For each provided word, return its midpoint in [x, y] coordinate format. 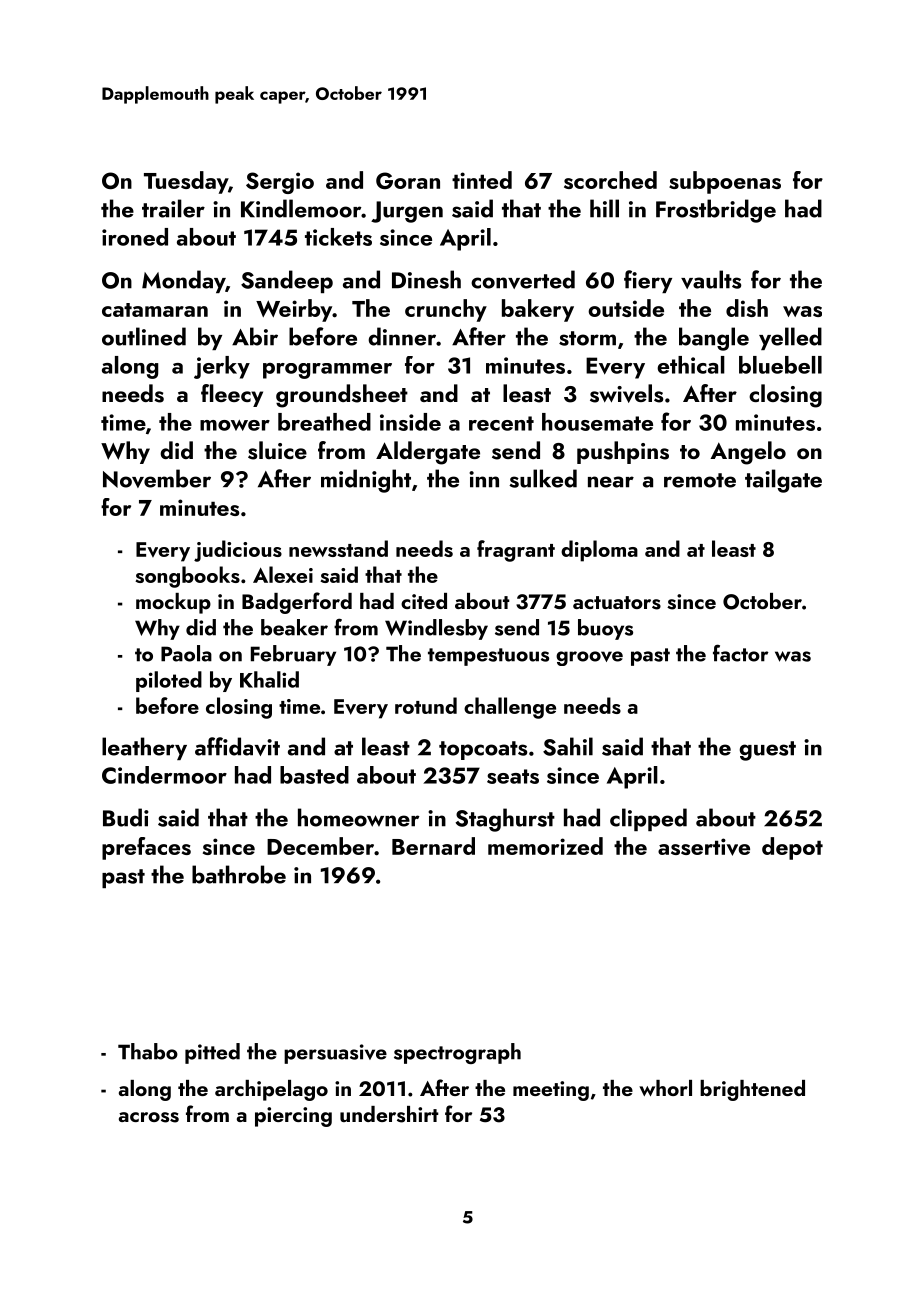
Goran [408, 180]
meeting [551, 1091]
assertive [704, 847]
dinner [402, 336]
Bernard [433, 846]
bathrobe [239, 874]
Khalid [269, 679]
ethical [691, 365]
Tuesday [186, 182]
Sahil [568, 746]
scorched [610, 180]
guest [767, 751]
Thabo [148, 1051]
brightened [752, 1090]
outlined [144, 336]
